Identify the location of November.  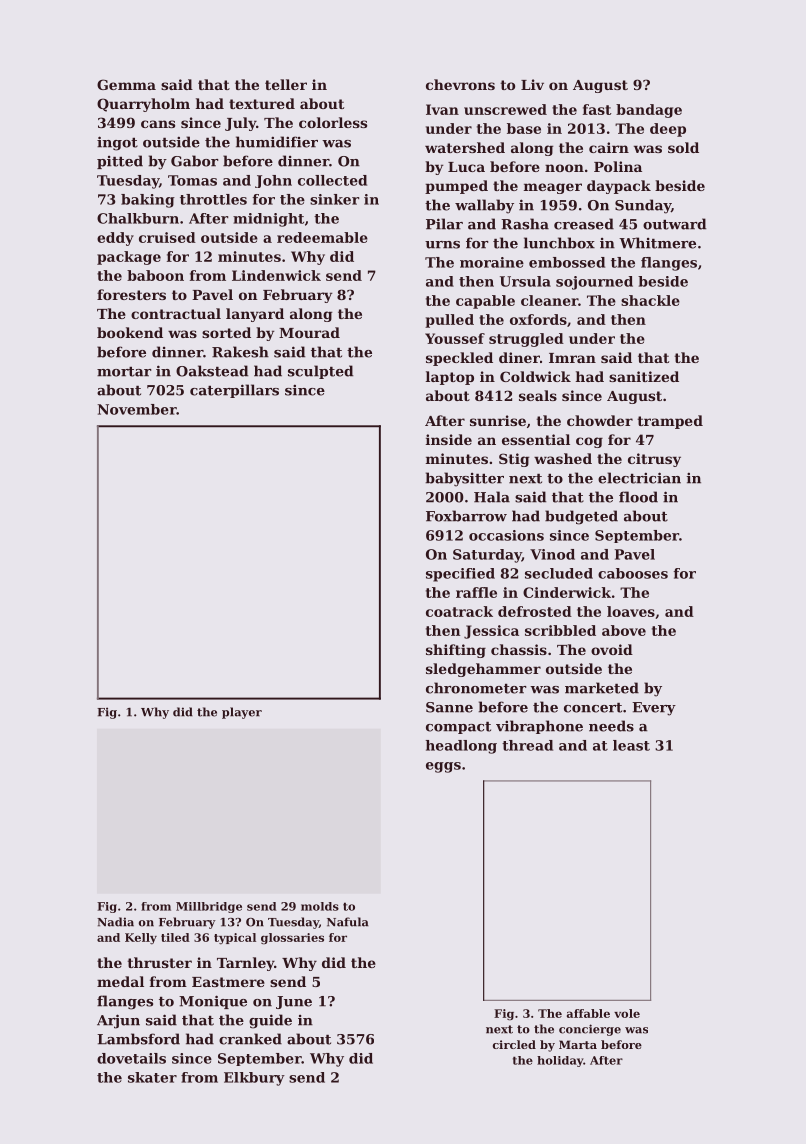
(137, 409).
